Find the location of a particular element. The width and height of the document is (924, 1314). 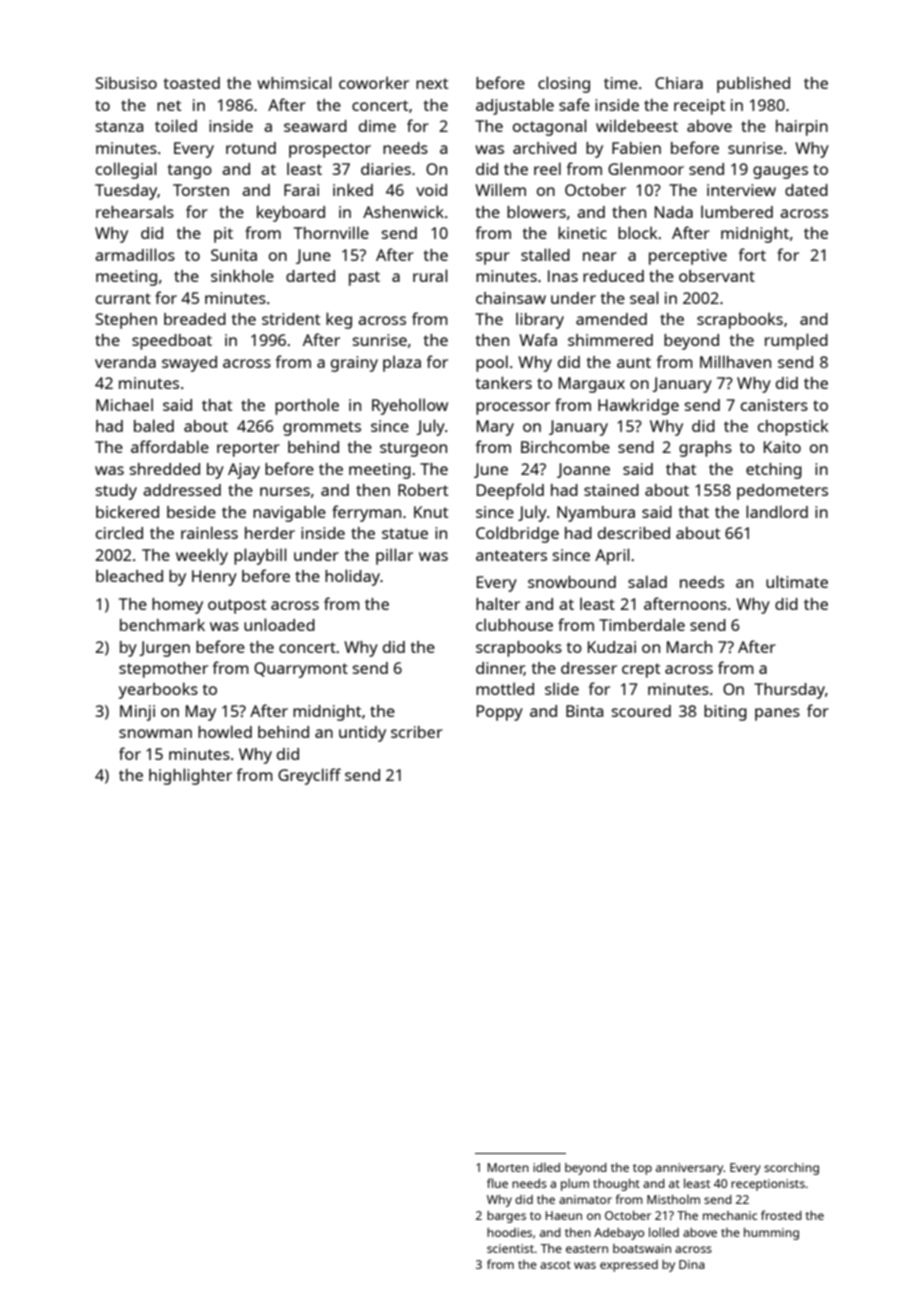

prospector is located at coordinates (330, 150).
